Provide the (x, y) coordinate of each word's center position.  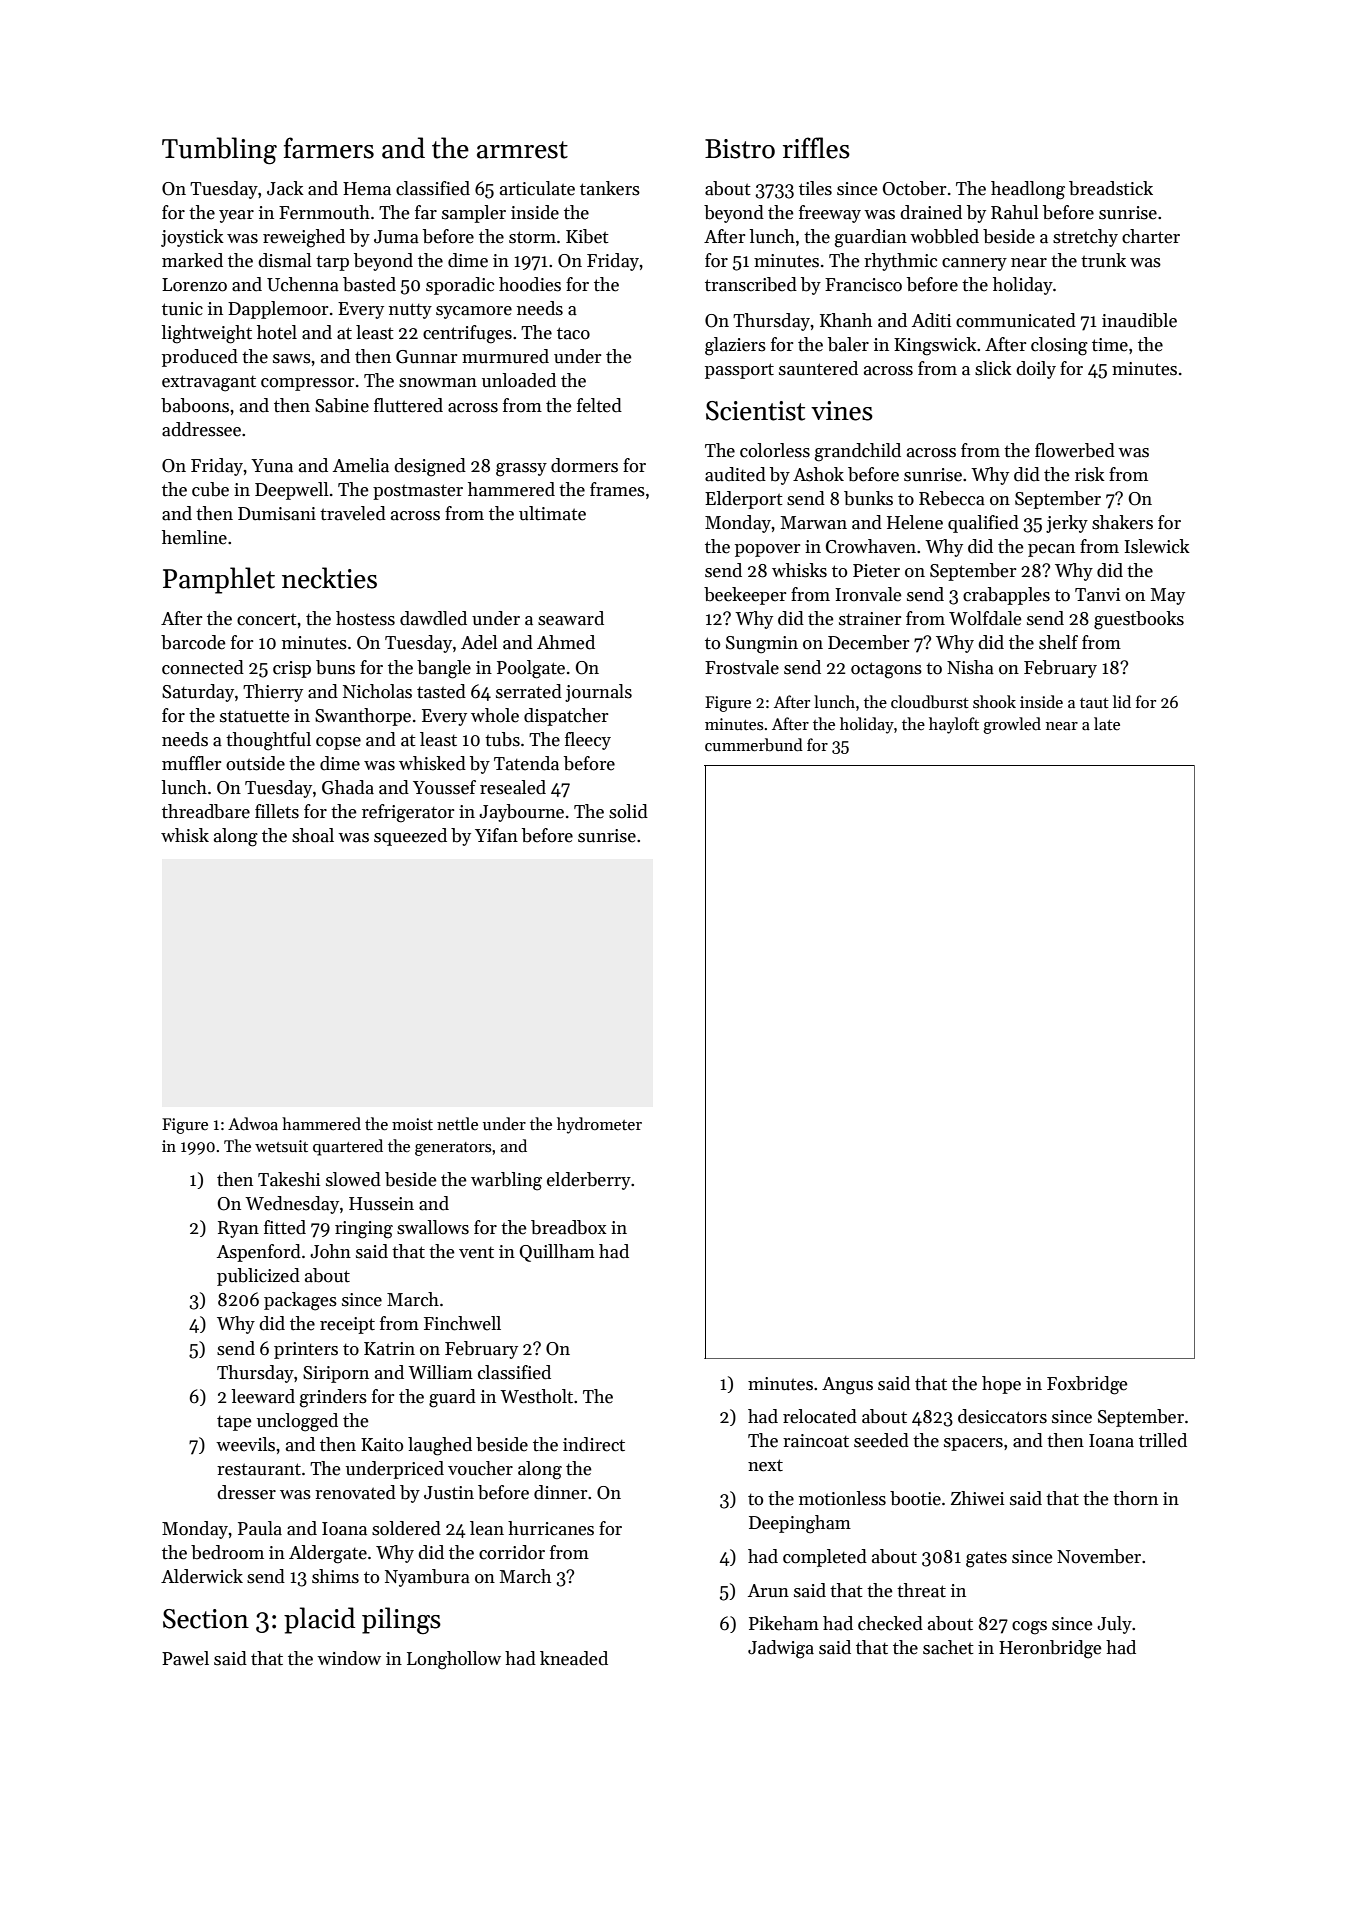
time (1110, 345)
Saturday (198, 693)
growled (1012, 725)
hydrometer (599, 1125)
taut (1094, 703)
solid (628, 811)
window (349, 1658)
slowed (353, 1179)
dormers (584, 465)
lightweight (206, 334)
